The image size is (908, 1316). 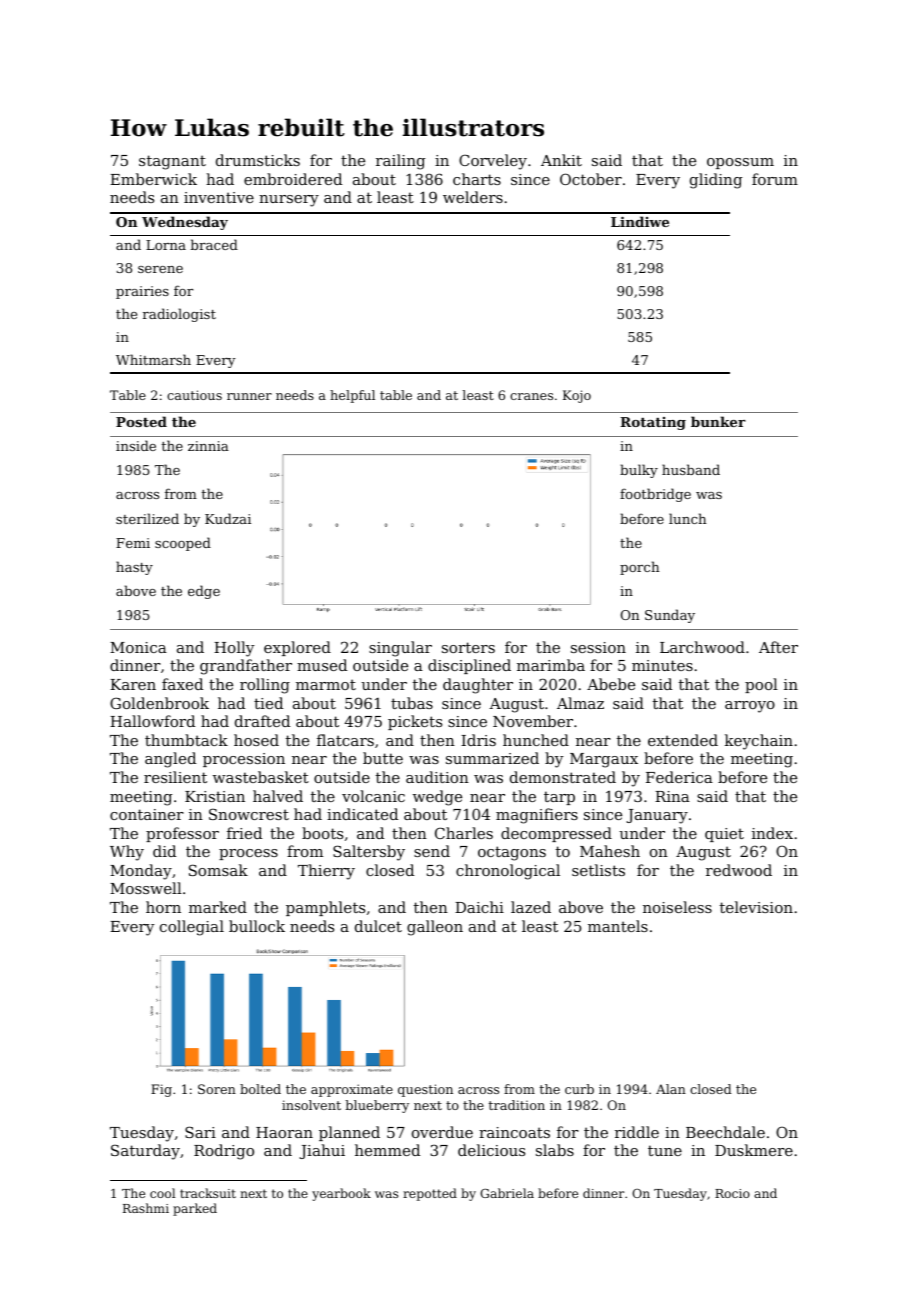 I want to click on serene, so click(x=160, y=269).
